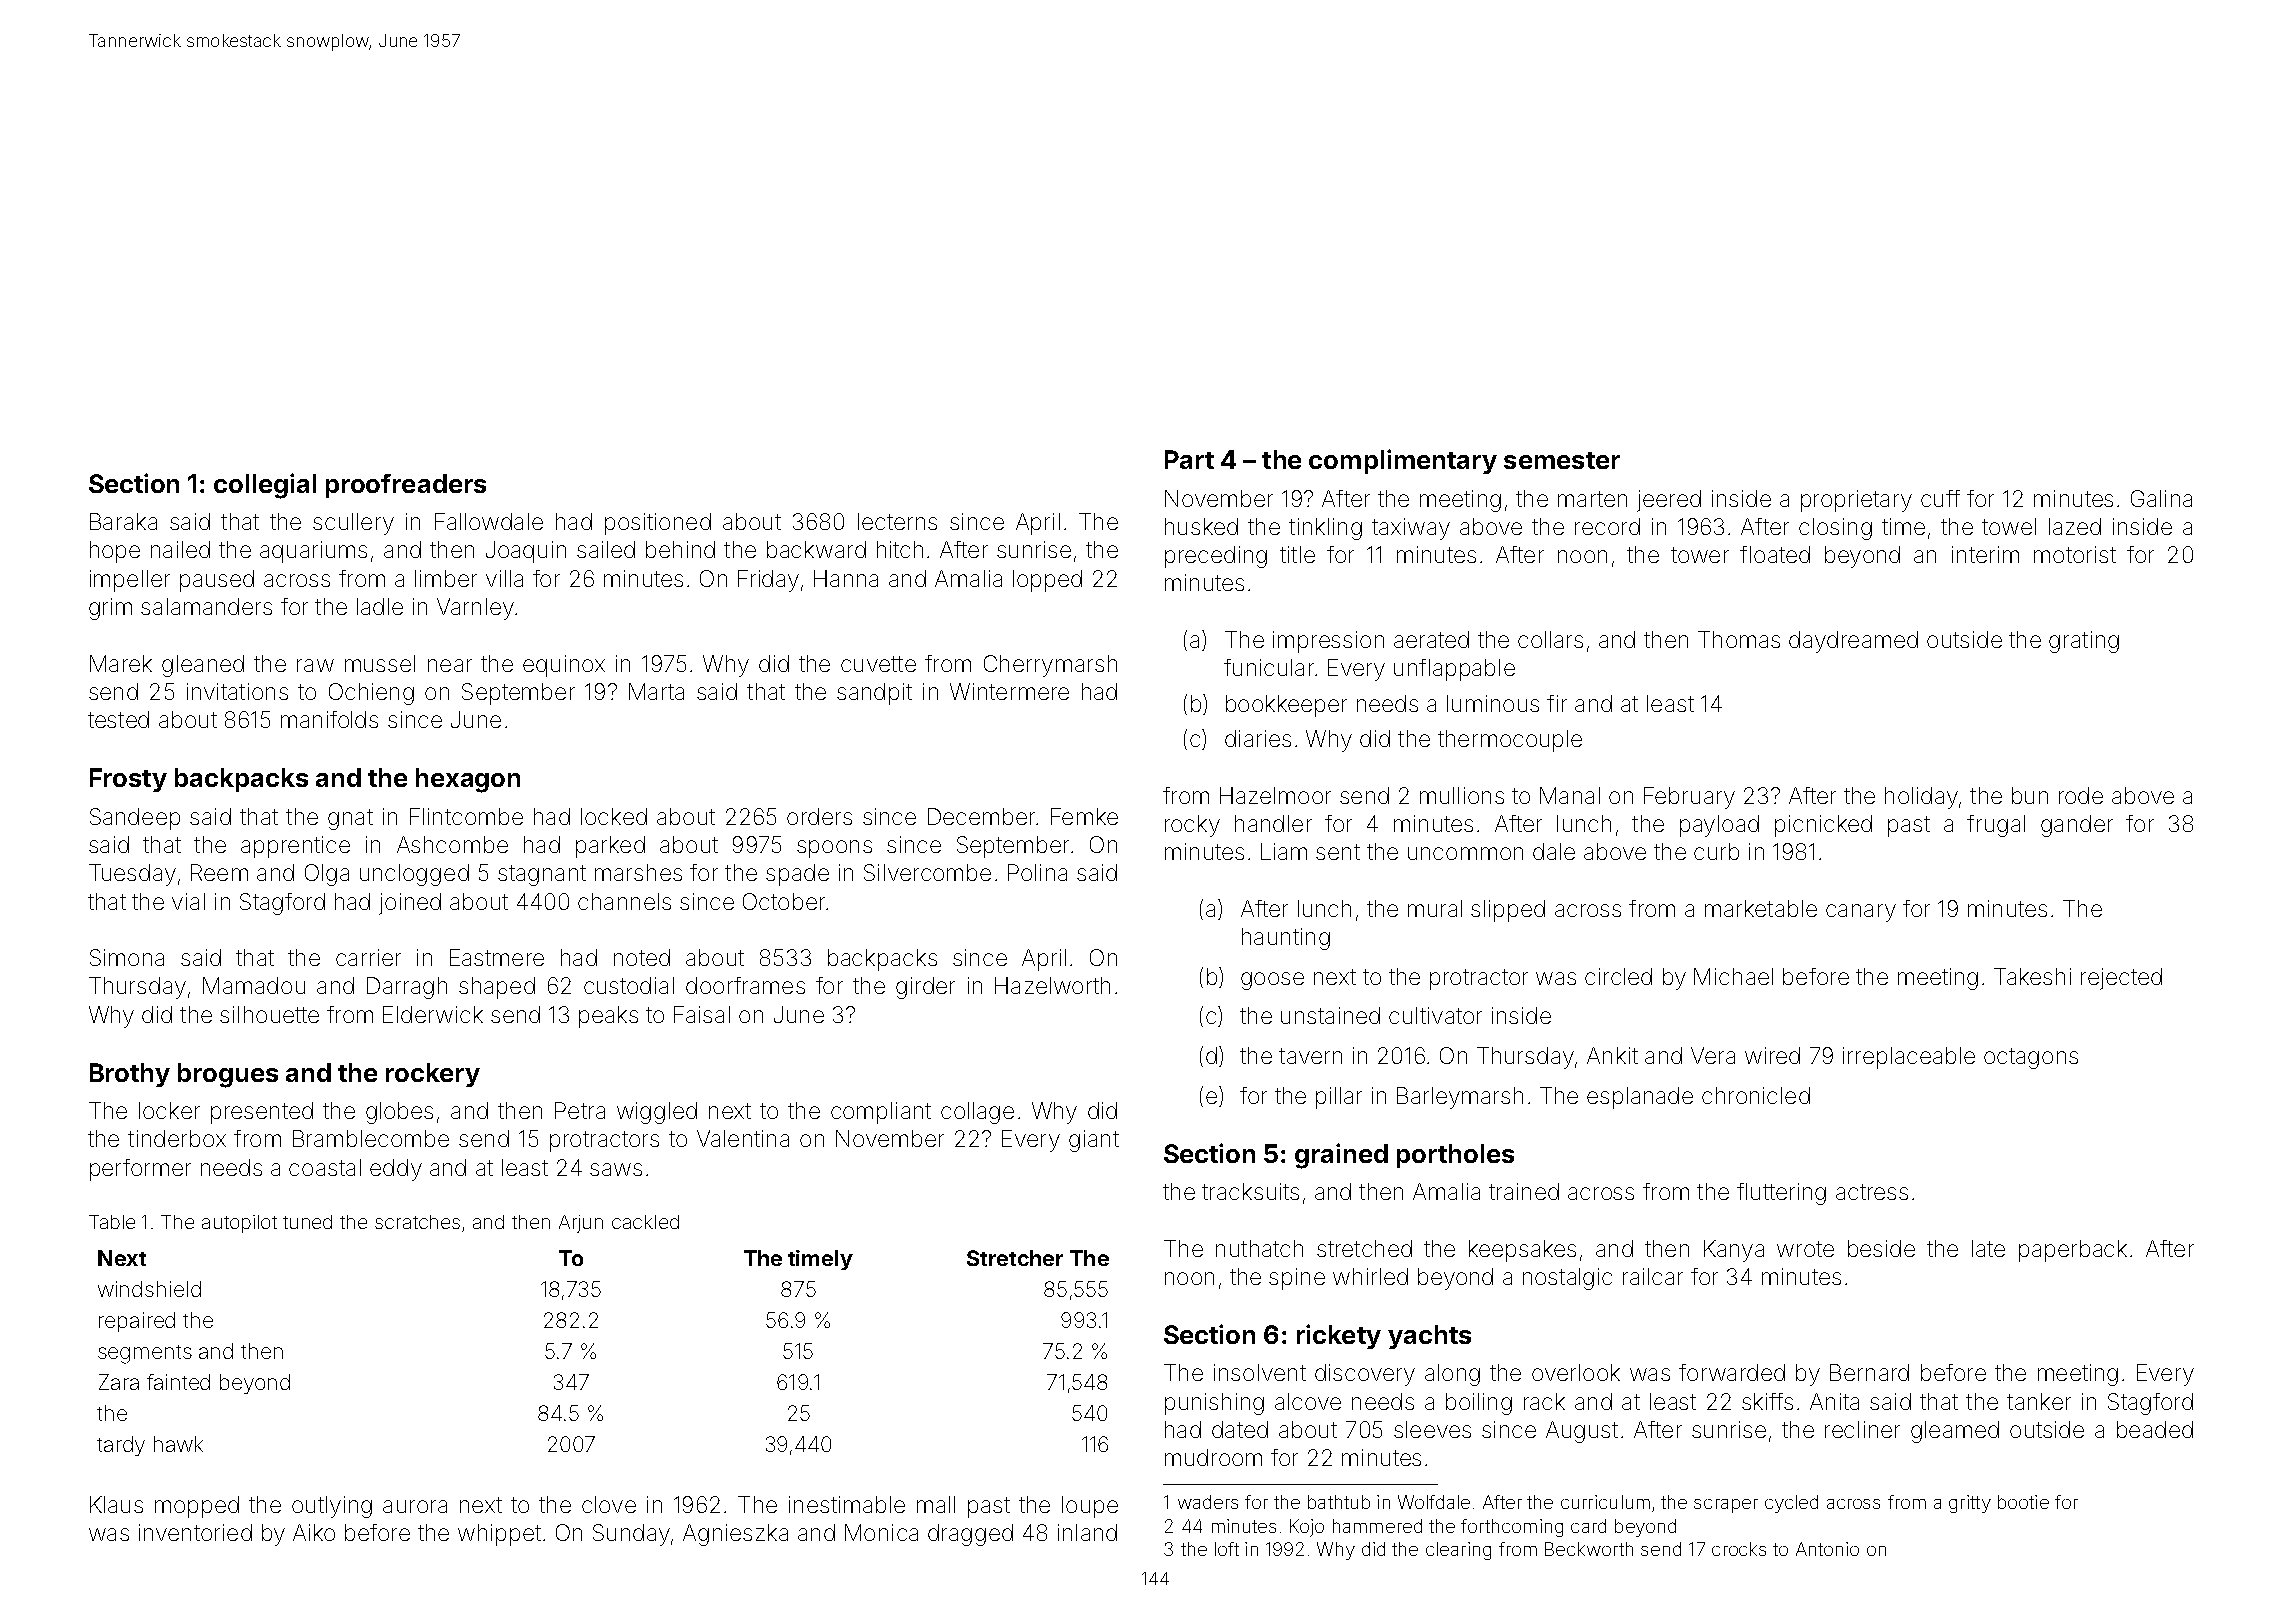 The width and height of the document is (2282, 1614). Describe the element at coordinates (1827, 1549) in the document. I see `Antonio` at that location.
